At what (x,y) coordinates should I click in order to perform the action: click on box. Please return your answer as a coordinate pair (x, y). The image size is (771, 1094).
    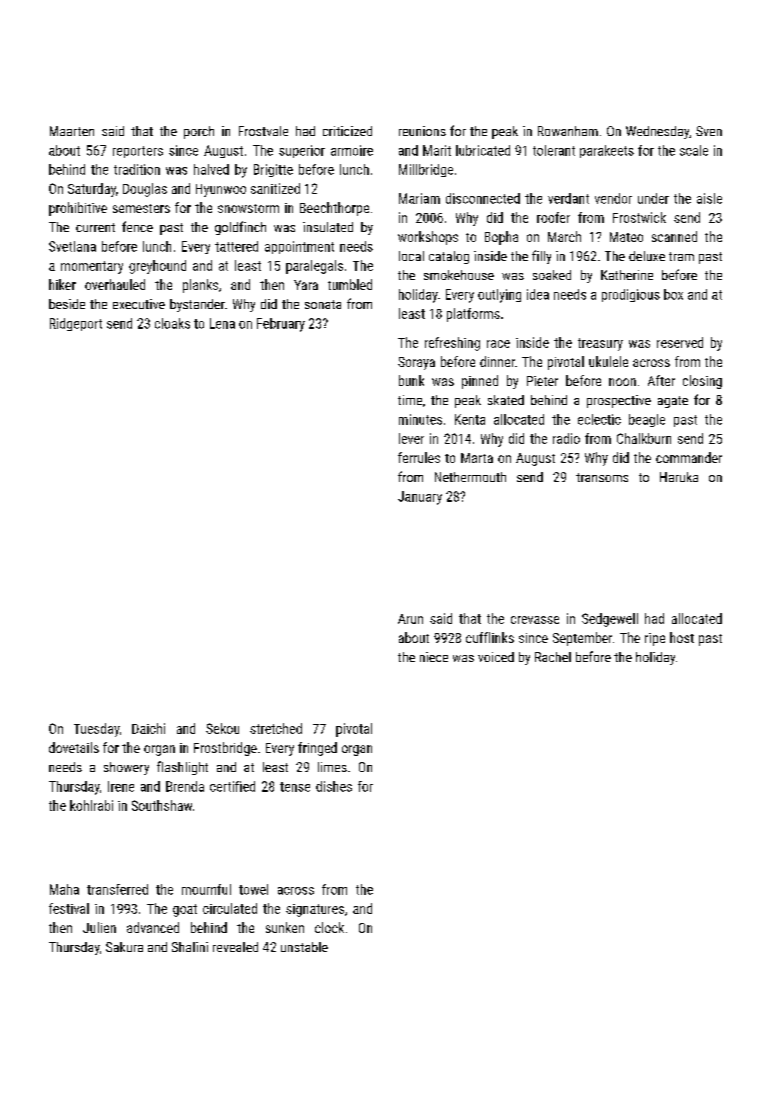
    Looking at the image, I should click on (673, 294).
